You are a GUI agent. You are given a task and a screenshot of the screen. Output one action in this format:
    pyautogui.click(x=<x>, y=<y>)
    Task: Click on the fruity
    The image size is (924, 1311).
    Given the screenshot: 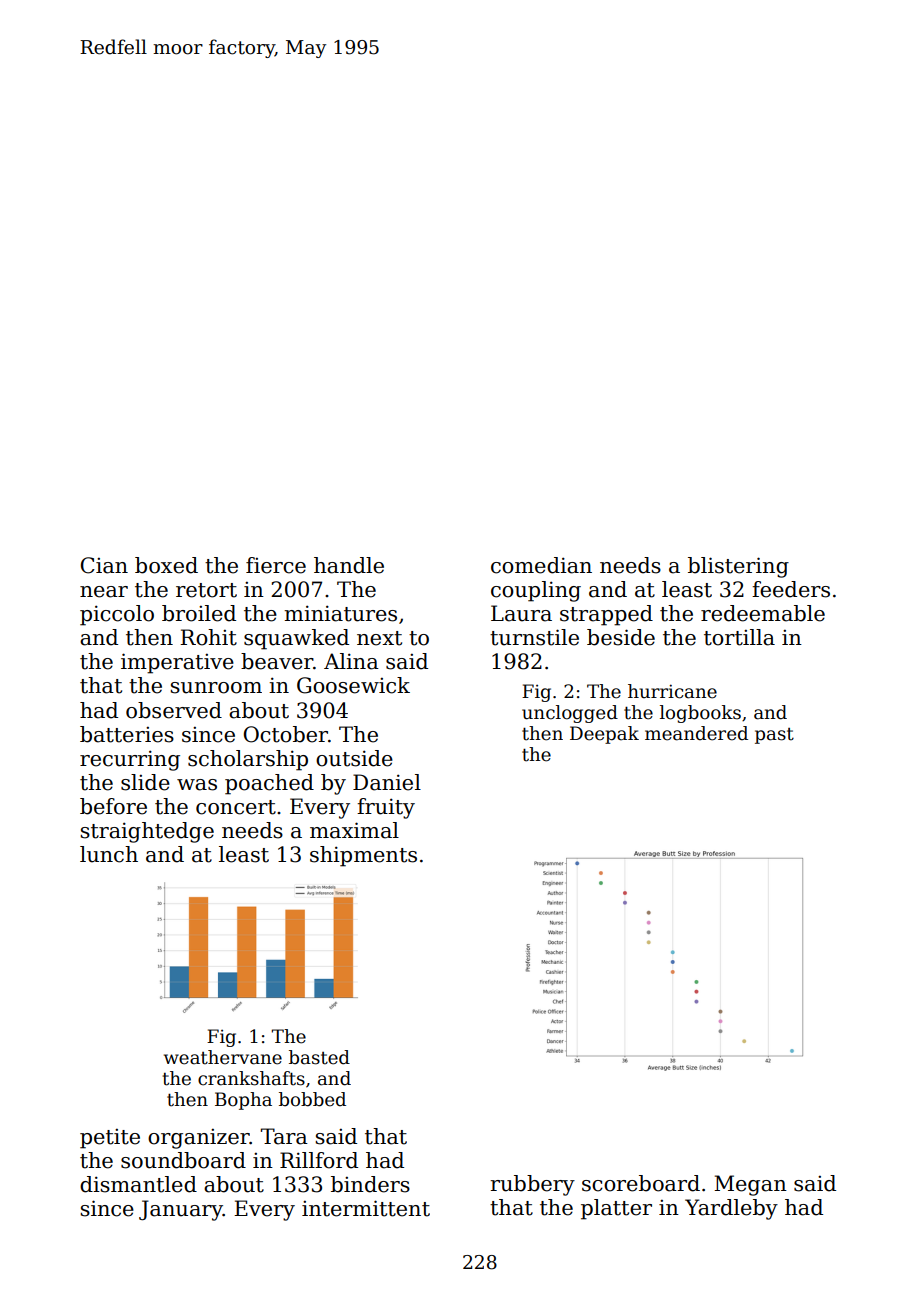 What is the action you would take?
    pyautogui.click(x=386, y=808)
